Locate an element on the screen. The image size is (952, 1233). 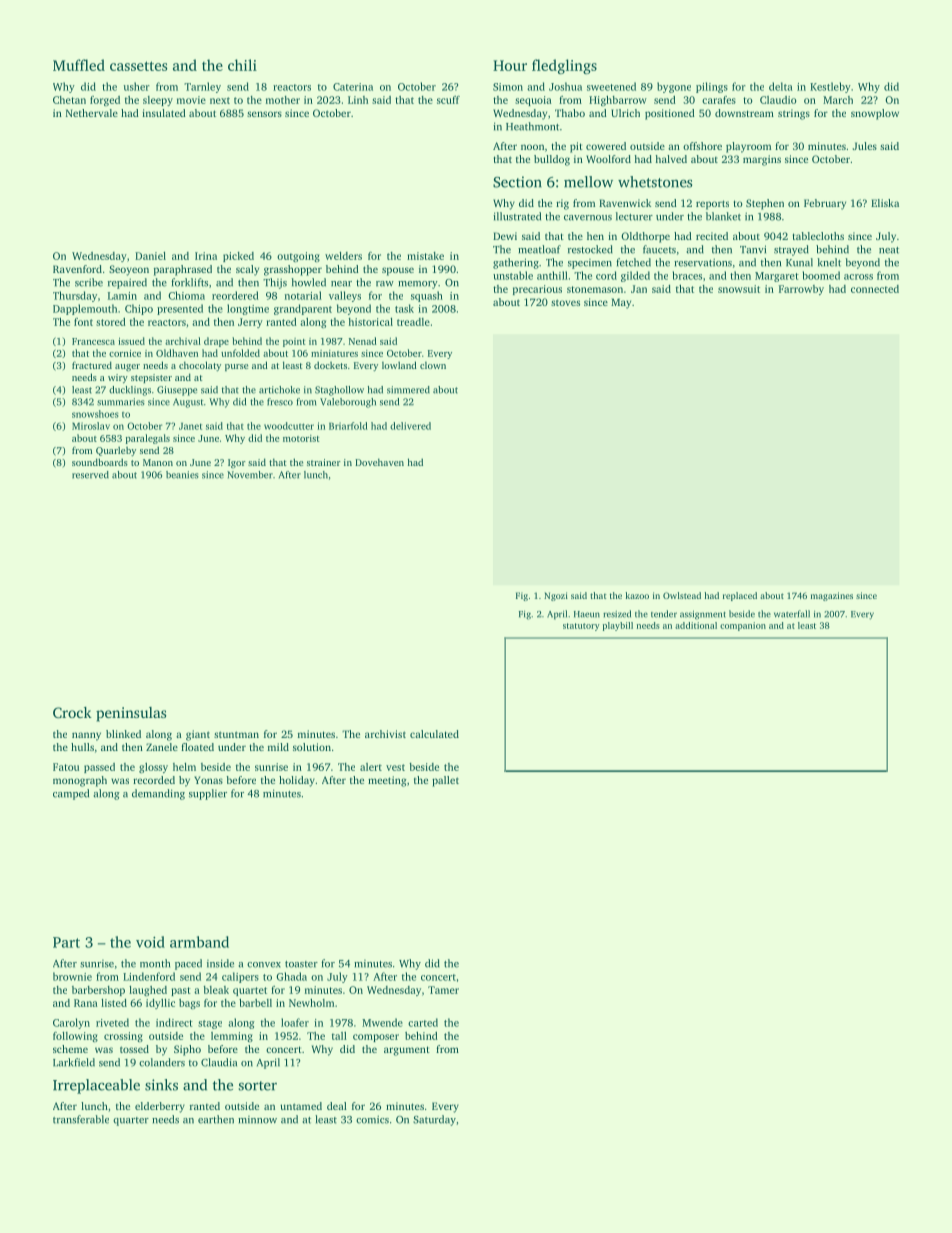
Nethervale is located at coordinates (92, 113).
